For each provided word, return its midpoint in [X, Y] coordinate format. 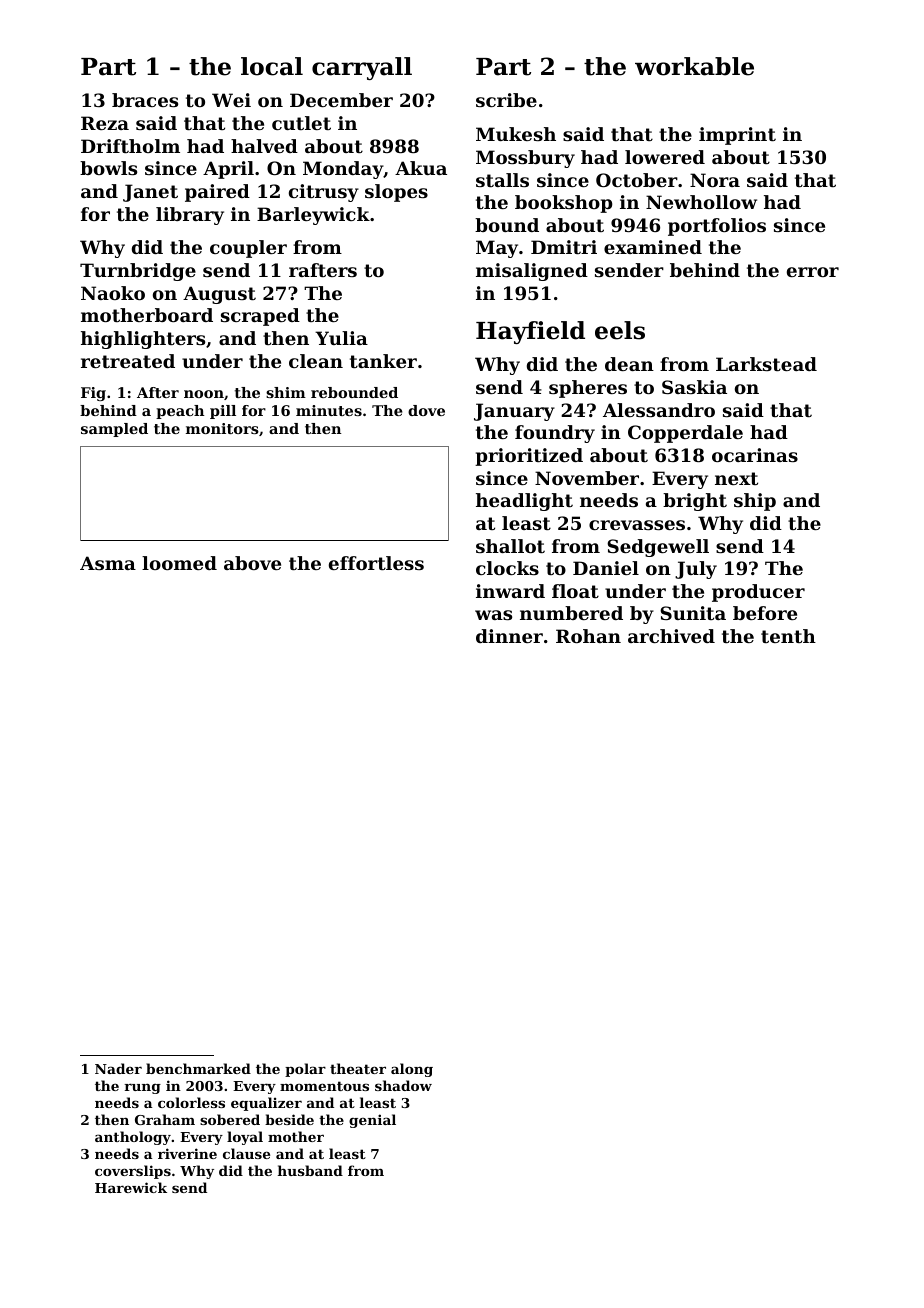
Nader [118, 1068]
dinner [509, 636]
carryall [362, 68]
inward [510, 591]
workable [694, 66]
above [252, 563]
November [587, 478]
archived [671, 636]
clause [246, 1153]
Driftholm [130, 146]
